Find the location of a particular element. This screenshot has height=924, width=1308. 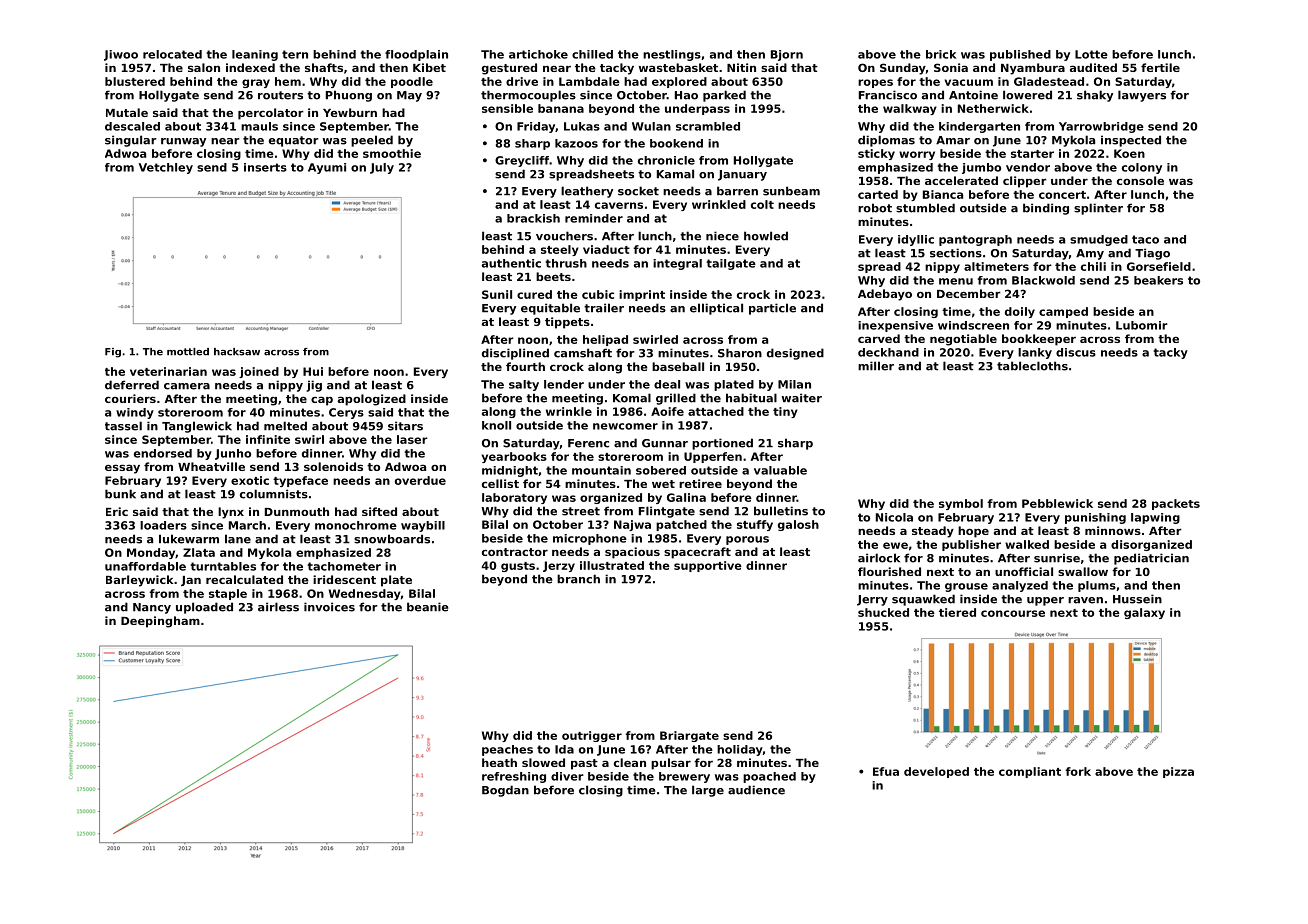

packets is located at coordinates (1176, 504).
